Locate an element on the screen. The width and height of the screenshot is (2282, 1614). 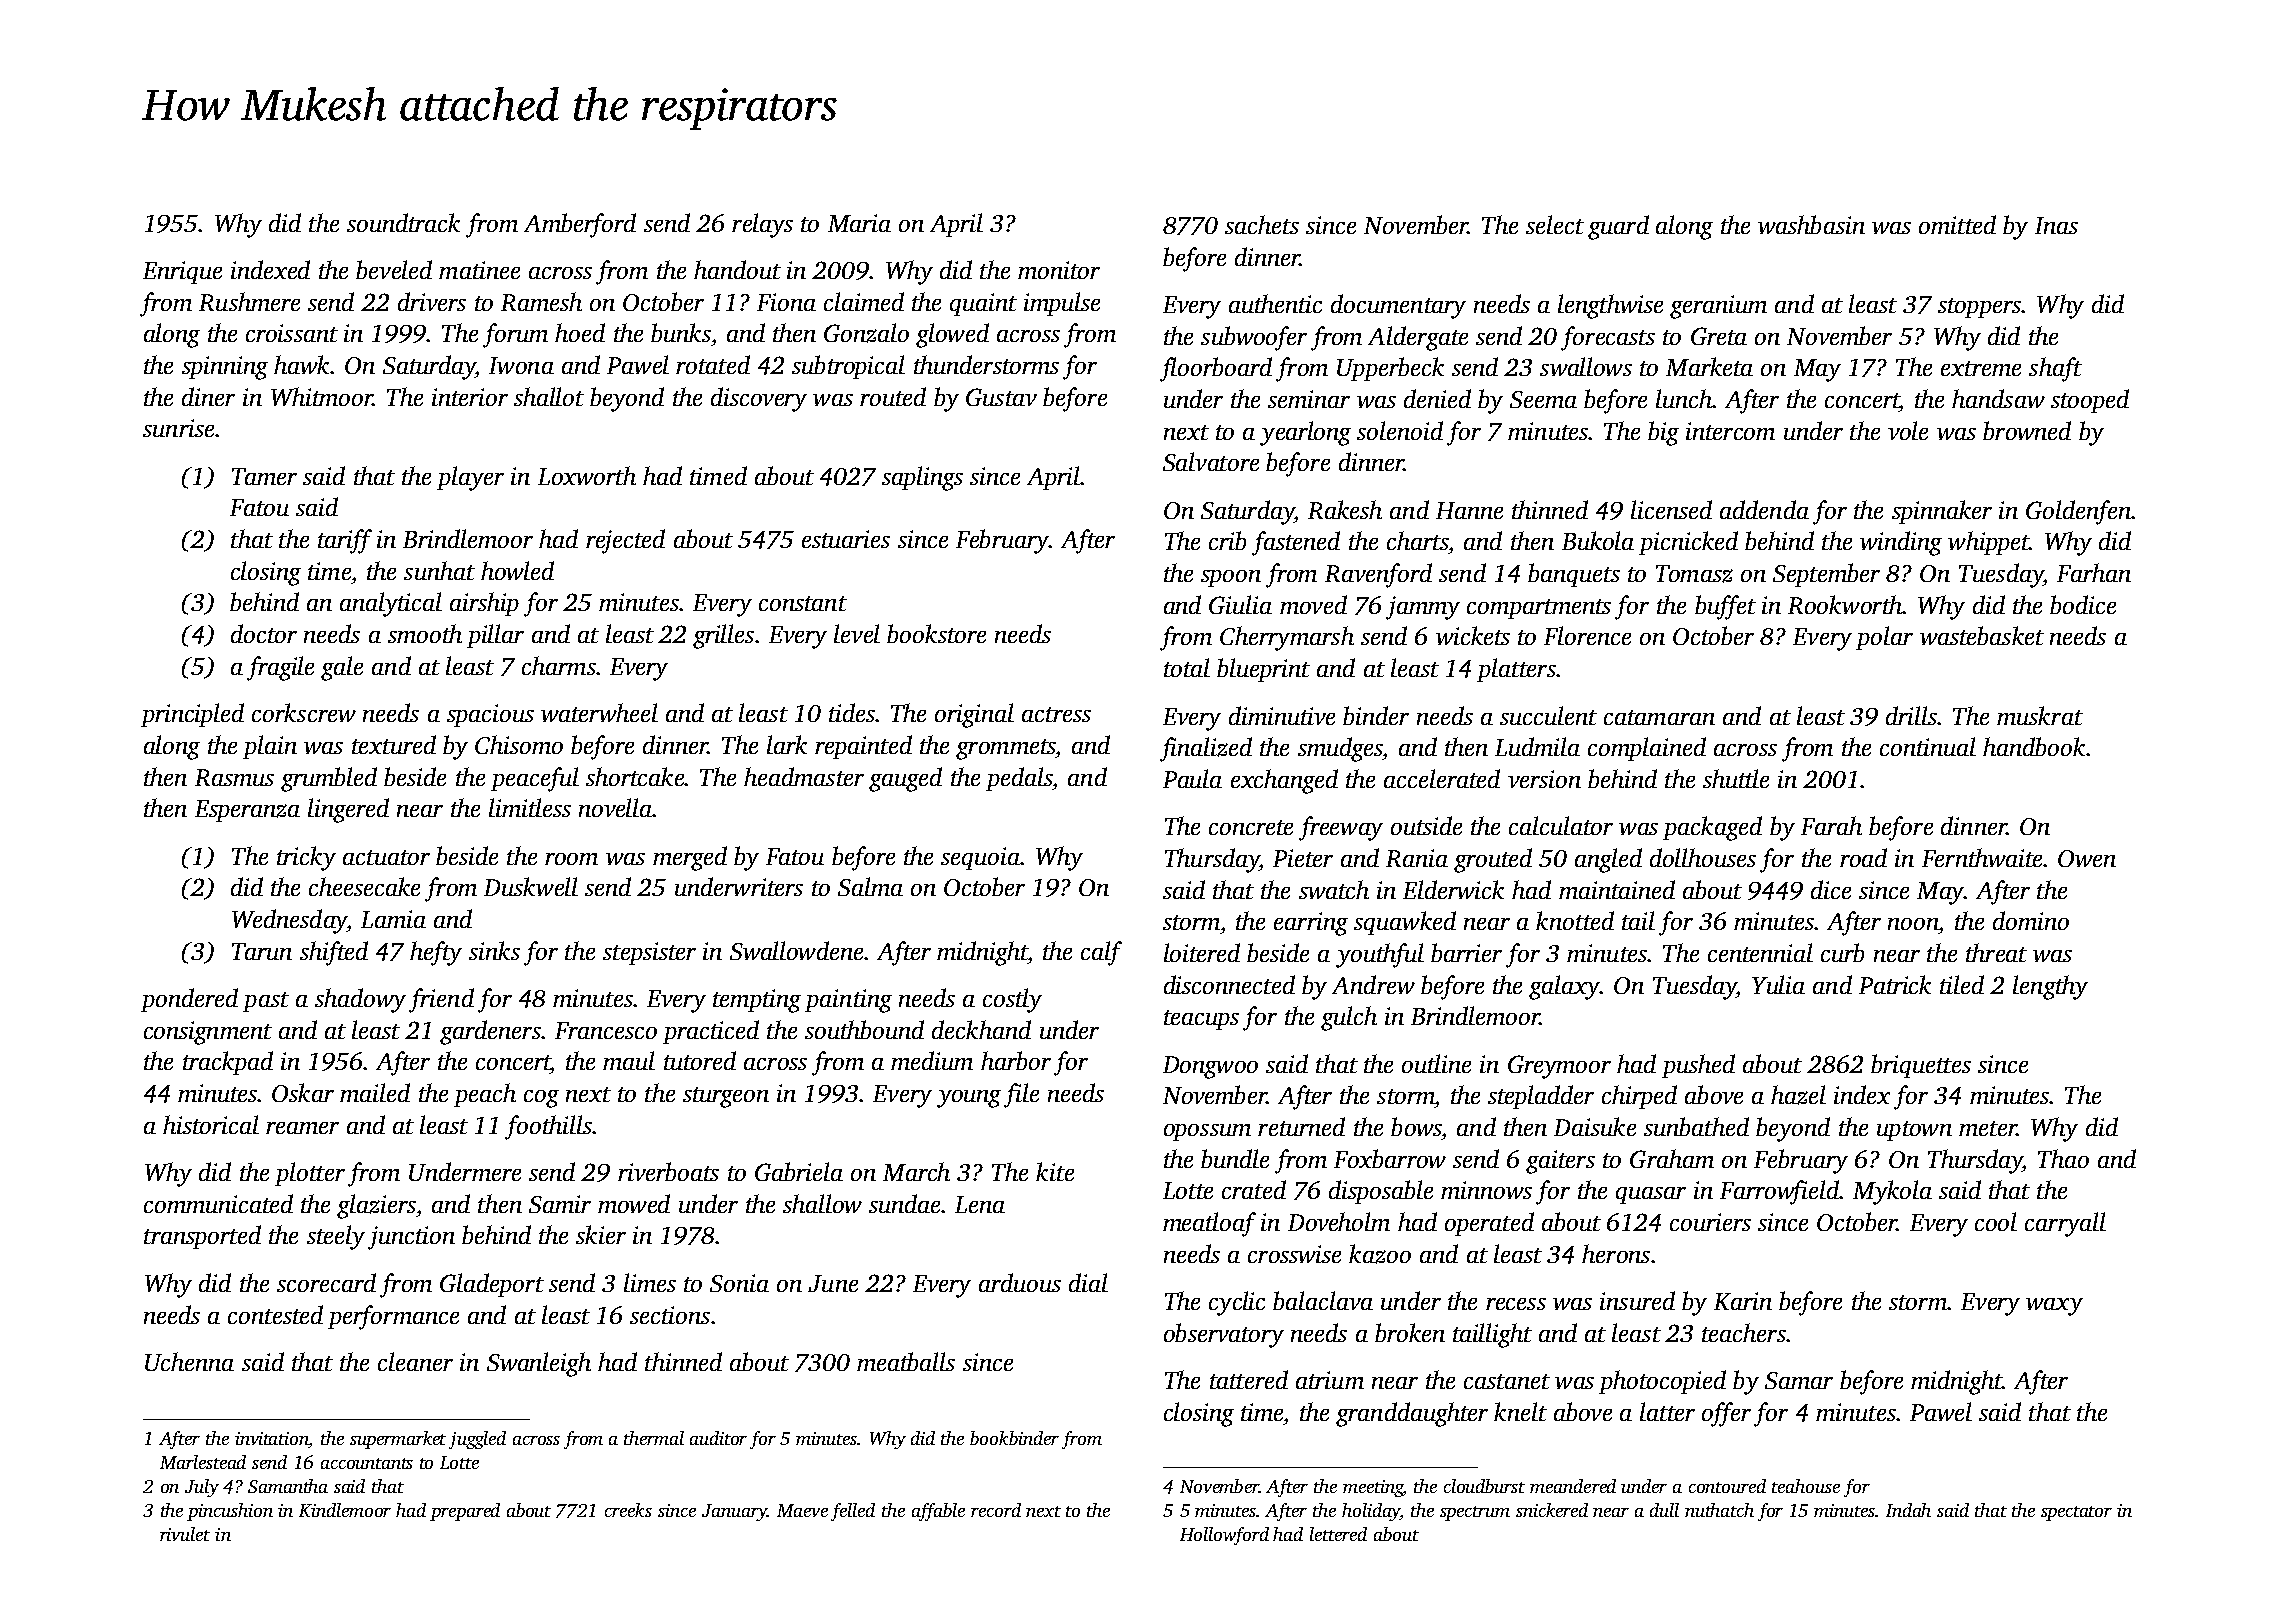
stooped is located at coordinates (2090, 401).
